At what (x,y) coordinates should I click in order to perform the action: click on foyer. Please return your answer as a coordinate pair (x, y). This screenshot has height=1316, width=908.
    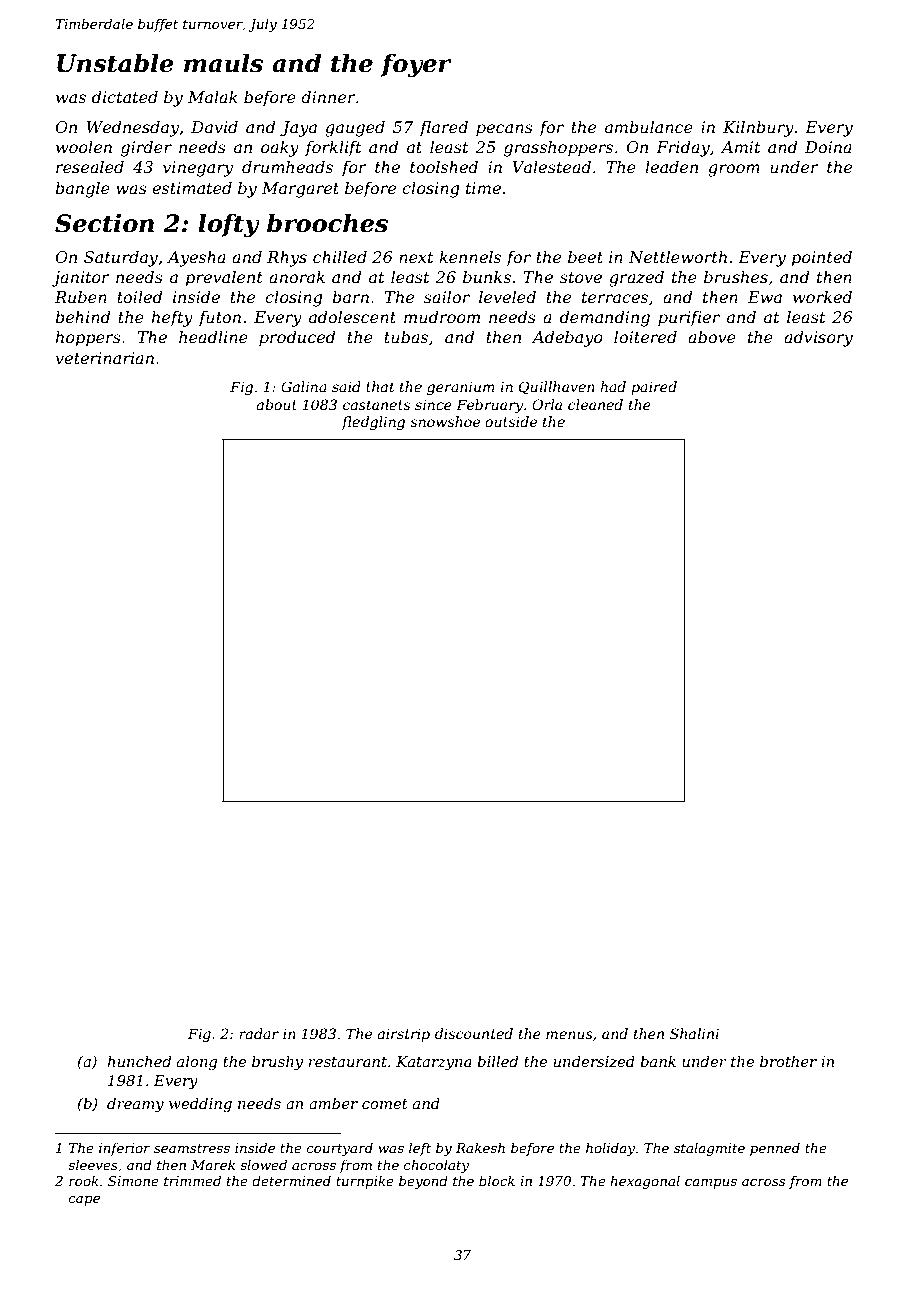
    Looking at the image, I should click on (416, 66).
